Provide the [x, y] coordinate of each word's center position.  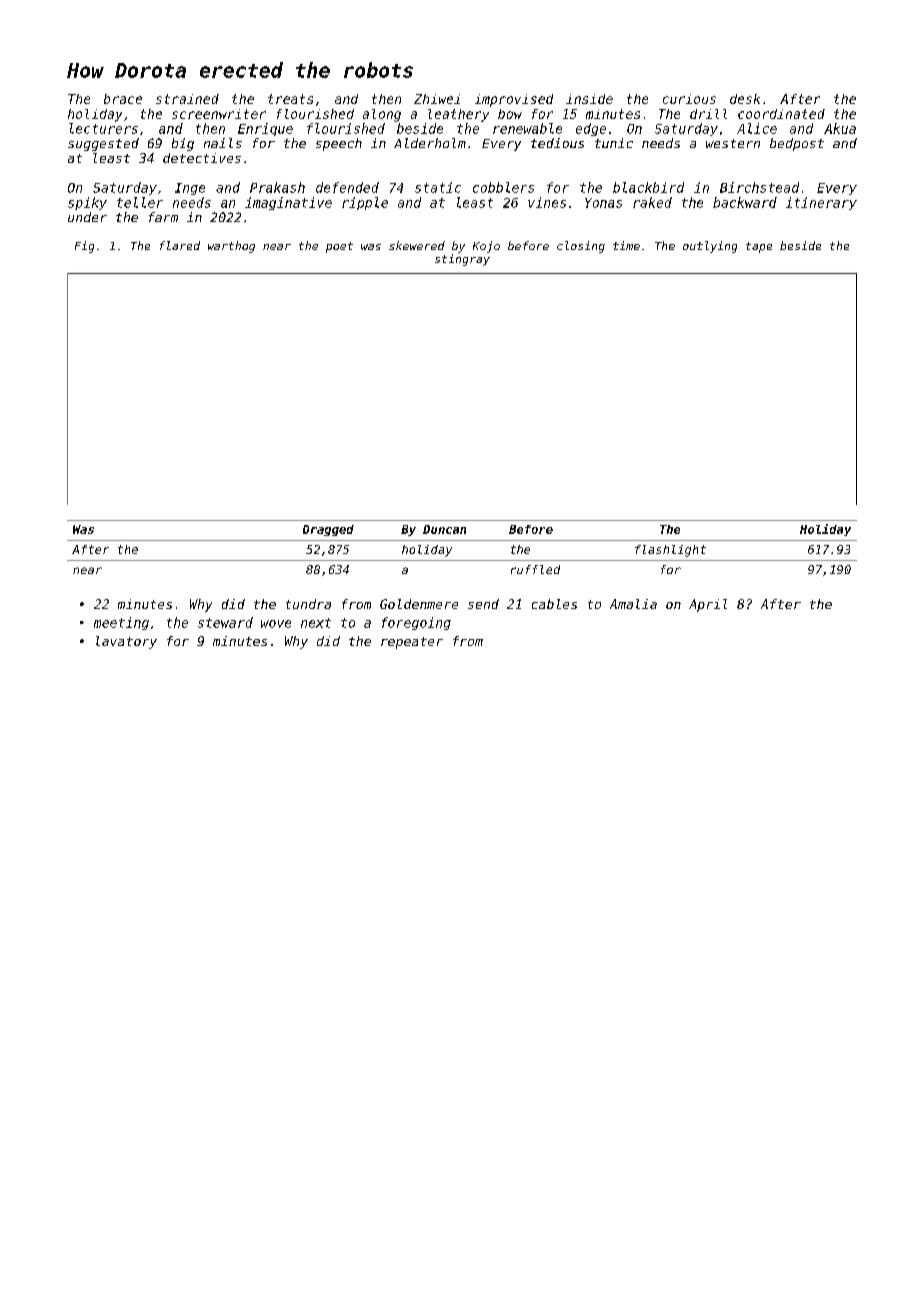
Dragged [328, 530]
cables [554, 604]
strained [187, 99]
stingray [462, 260]
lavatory [126, 642]
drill [708, 114]
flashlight [670, 551]
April [708, 605]
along [382, 115]
